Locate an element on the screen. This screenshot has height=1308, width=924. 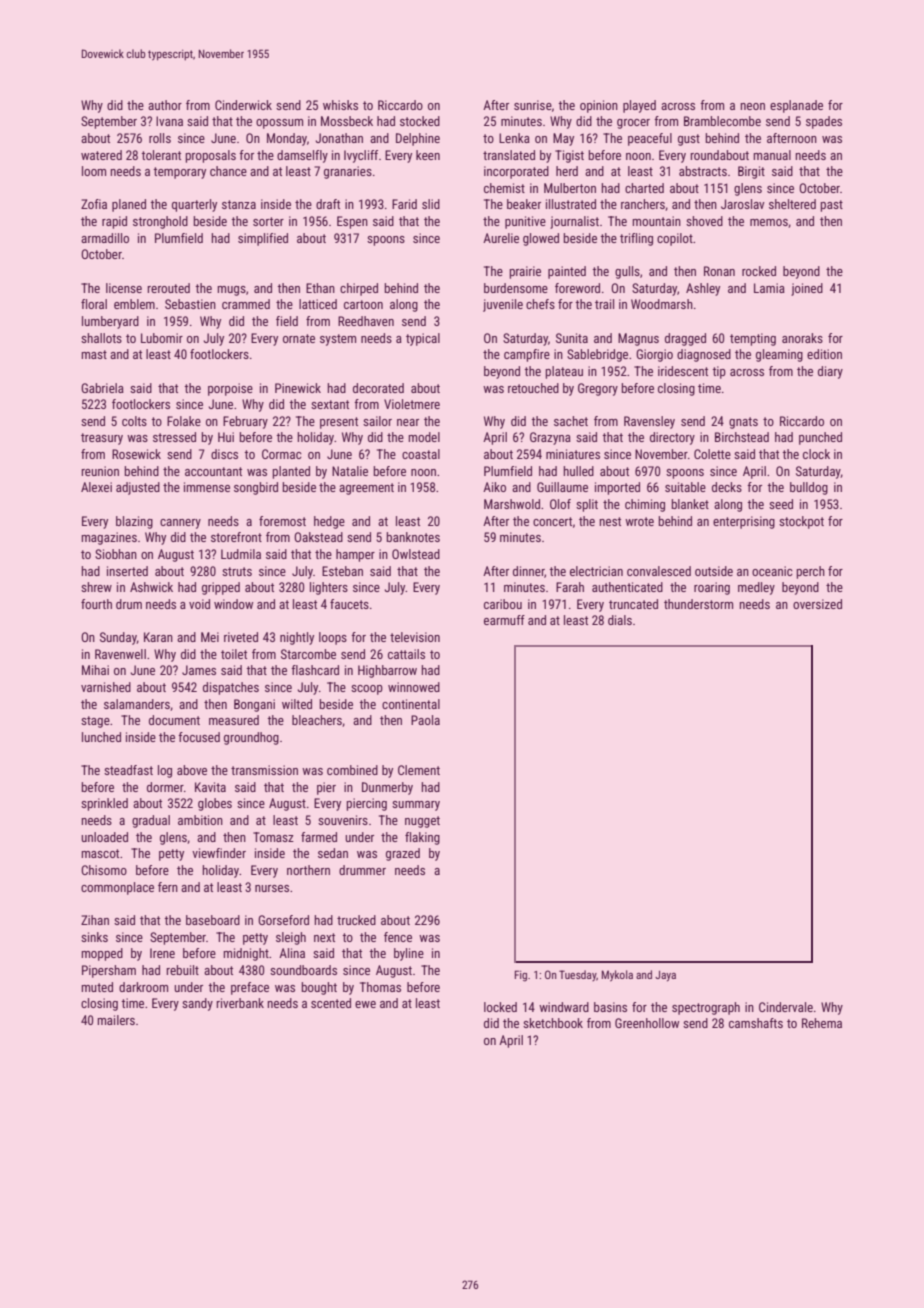
mailers is located at coordinates (116, 1020).
